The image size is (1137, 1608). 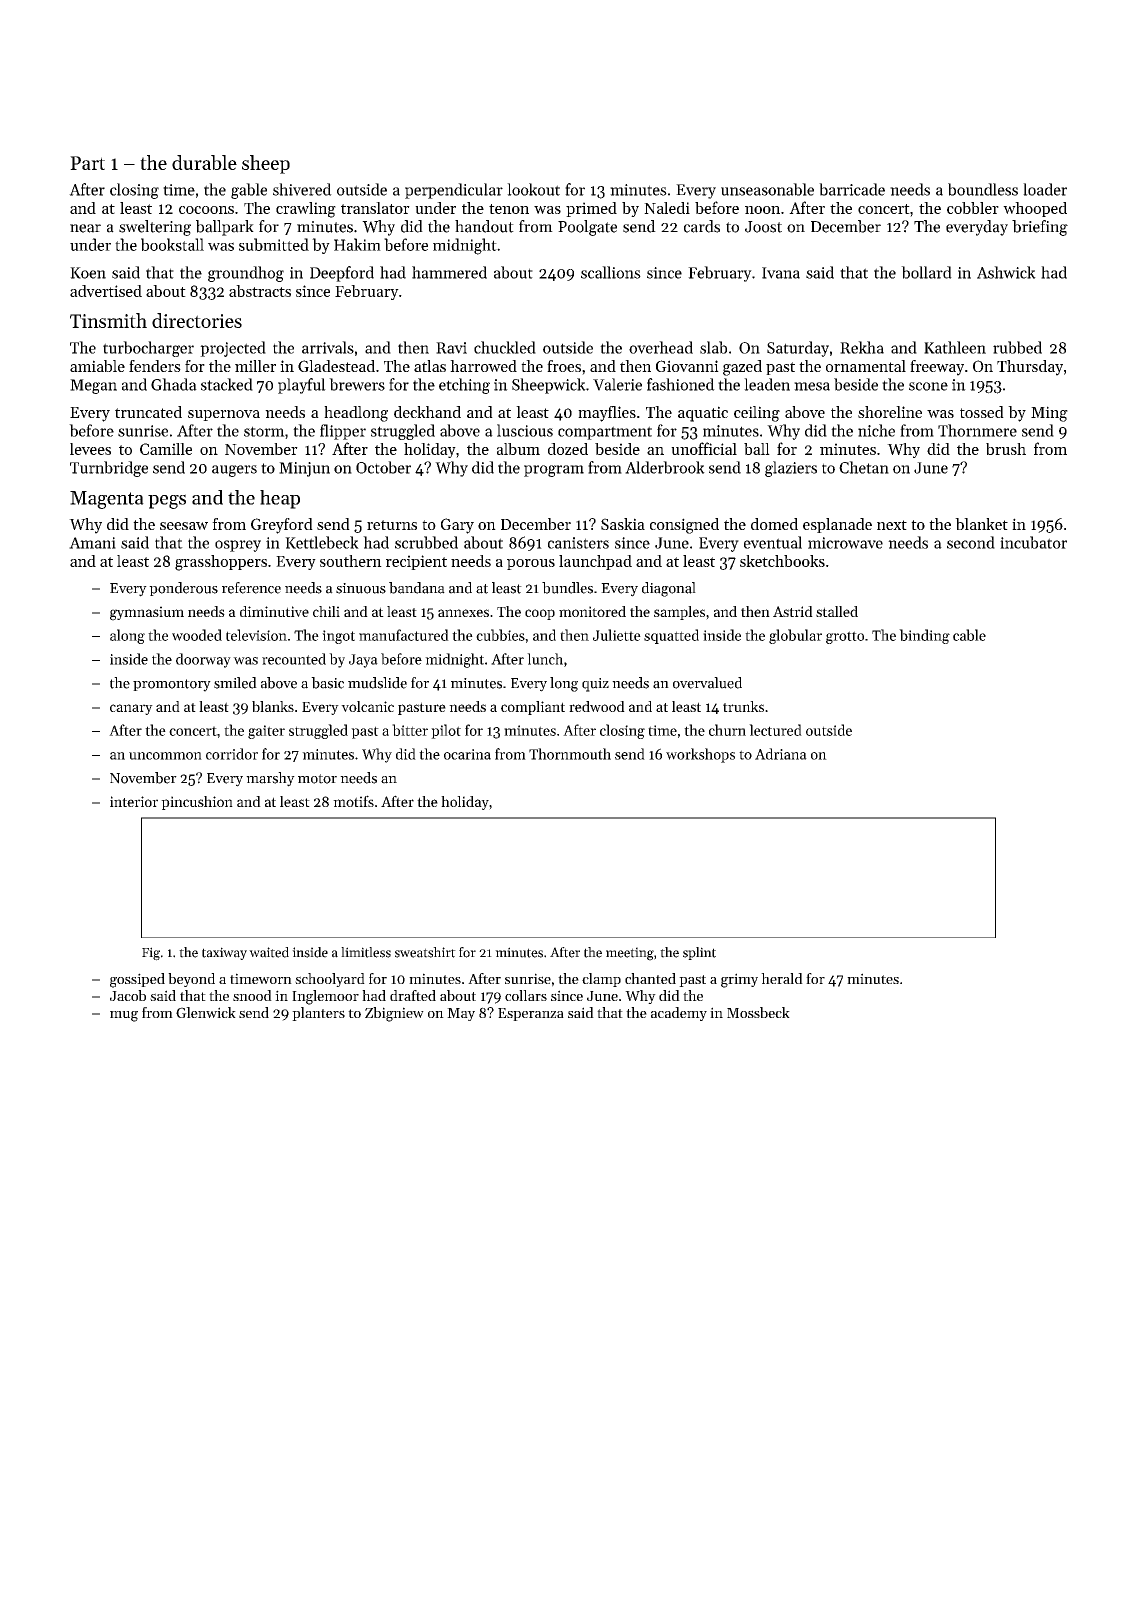 I want to click on durable, so click(x=204, y=162).
